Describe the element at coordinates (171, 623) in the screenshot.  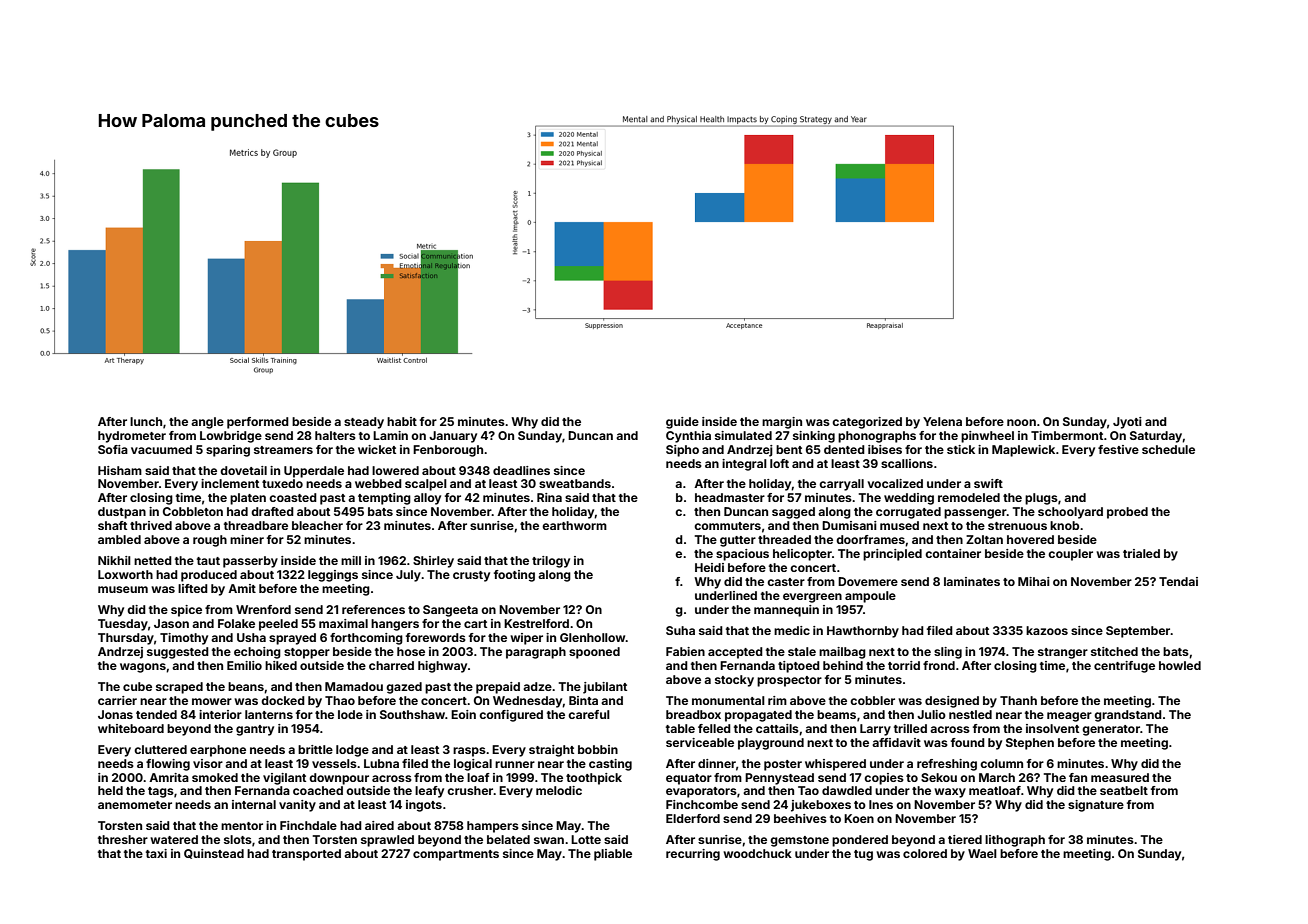
I see `Jason` at that location.
